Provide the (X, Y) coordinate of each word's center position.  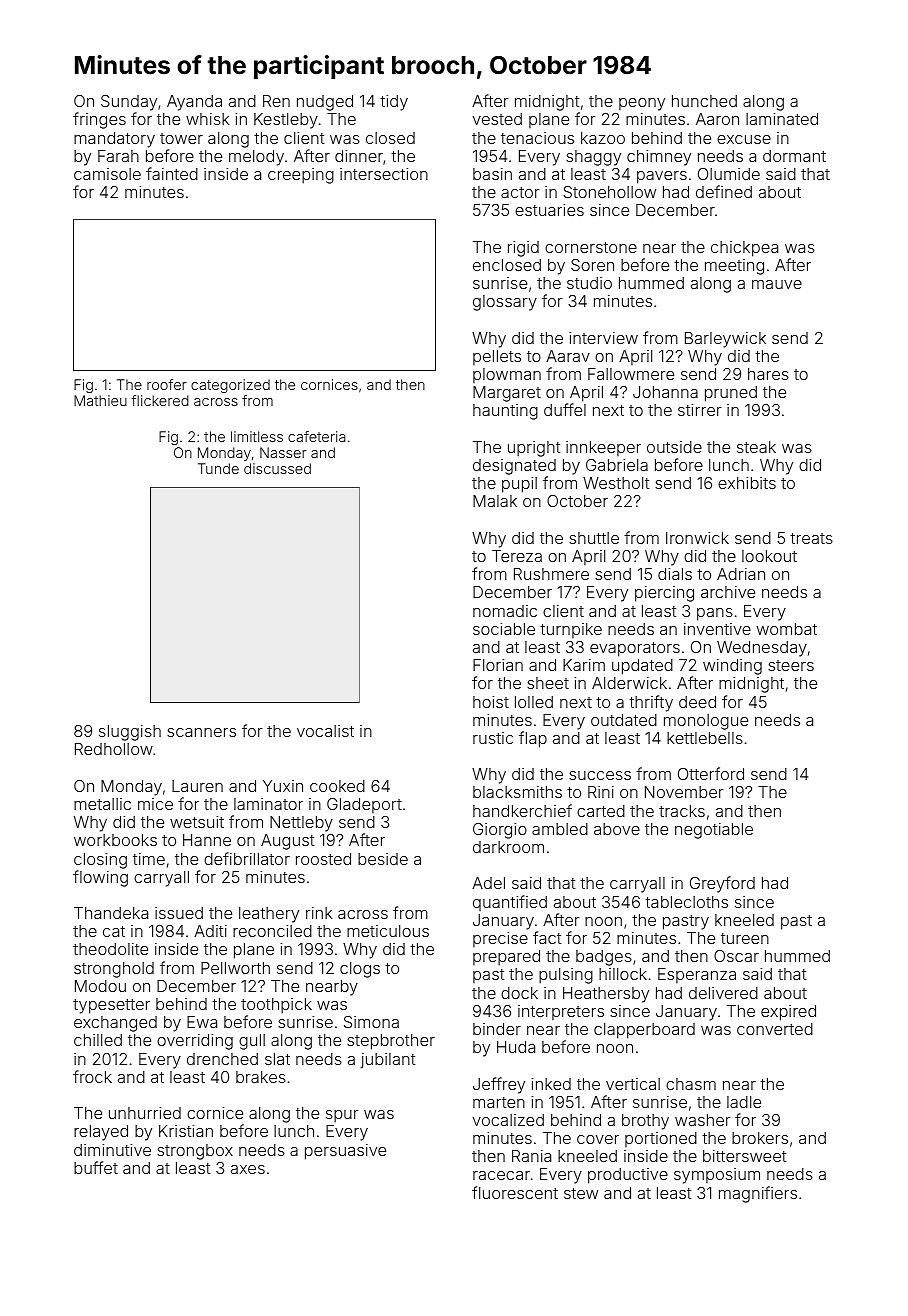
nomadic (505, 611)
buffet (96, 1167)
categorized (230, 386)
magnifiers (758, 1194)
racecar (501, 1175)
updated (642, 667)
